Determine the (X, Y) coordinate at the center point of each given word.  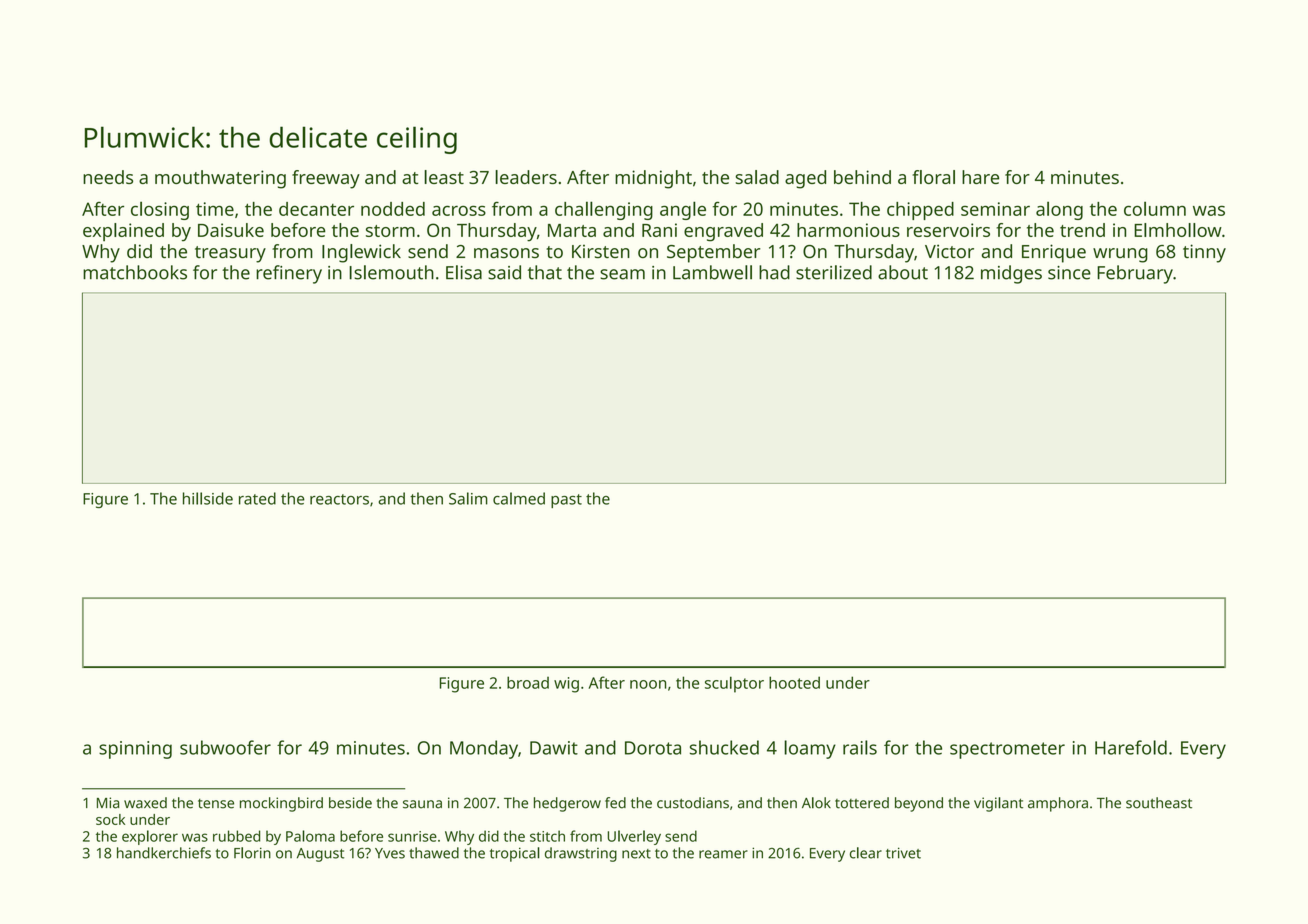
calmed (519, 498)
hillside (208, 498)
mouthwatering (220, 179)
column (1155, 208)
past (566, 501)
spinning (135, 750)
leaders (526, 177)
